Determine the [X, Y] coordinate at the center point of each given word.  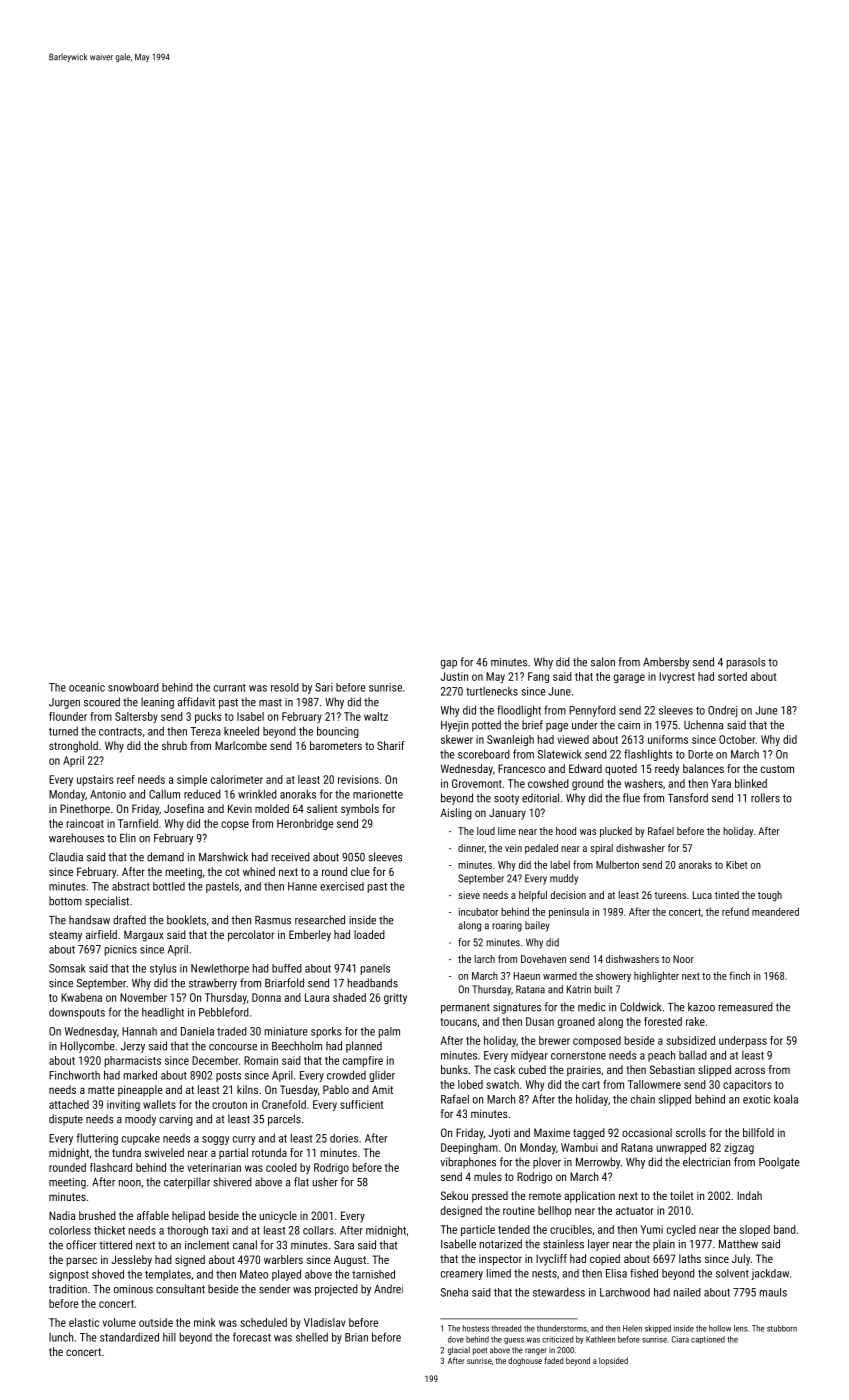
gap [449, 664]
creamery [462, 1275]
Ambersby [666, 663]
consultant [180, 1289]
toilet [681, 1195]
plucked [616, 832]
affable [153, 1215]
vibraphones [468, 1163]
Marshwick [223, 857]
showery [613, 976]
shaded [349, 997]
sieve [469, 895]
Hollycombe [87, 1047]
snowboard [133, 687]
